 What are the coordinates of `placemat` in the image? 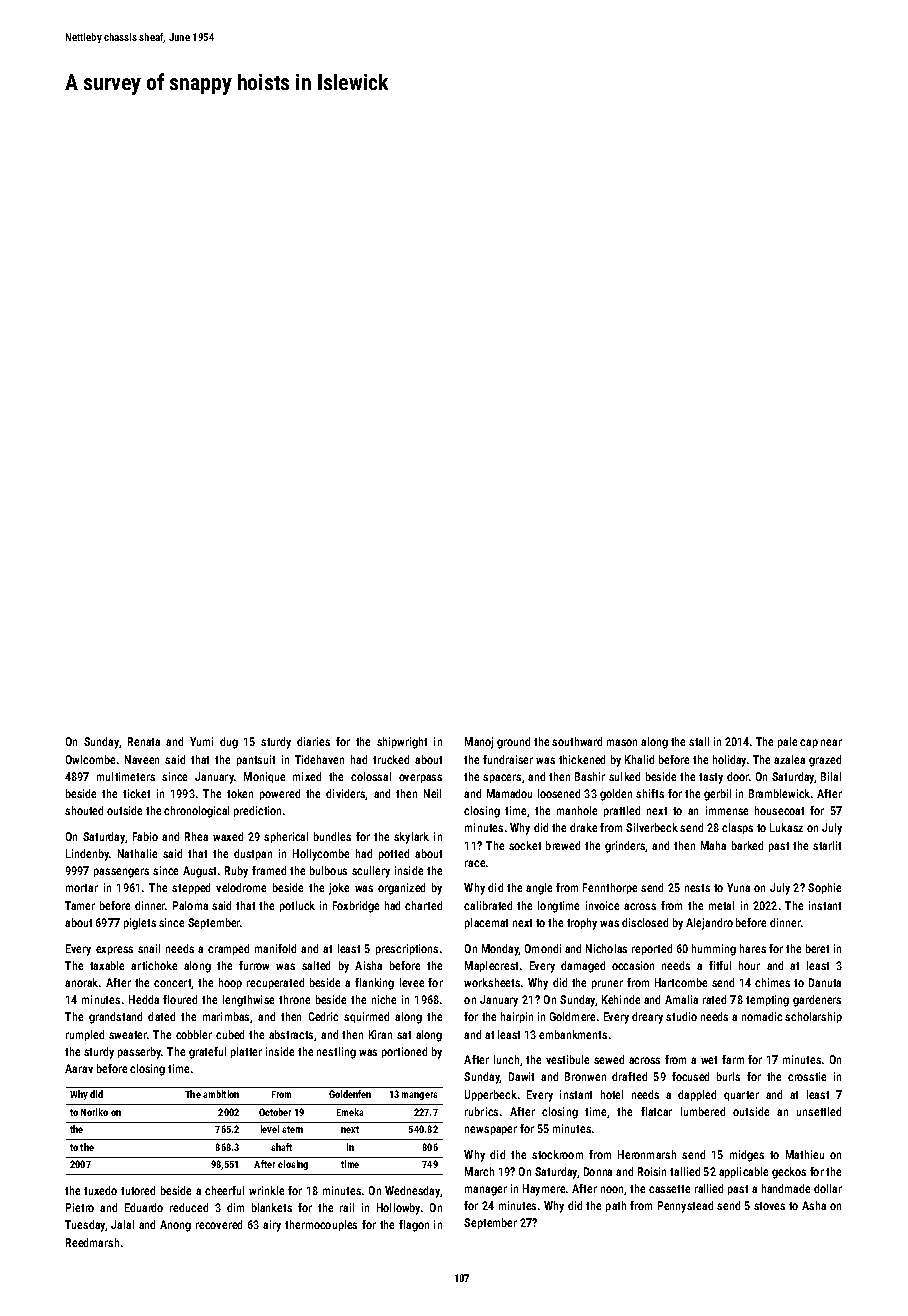 It's located at (486, 923).
